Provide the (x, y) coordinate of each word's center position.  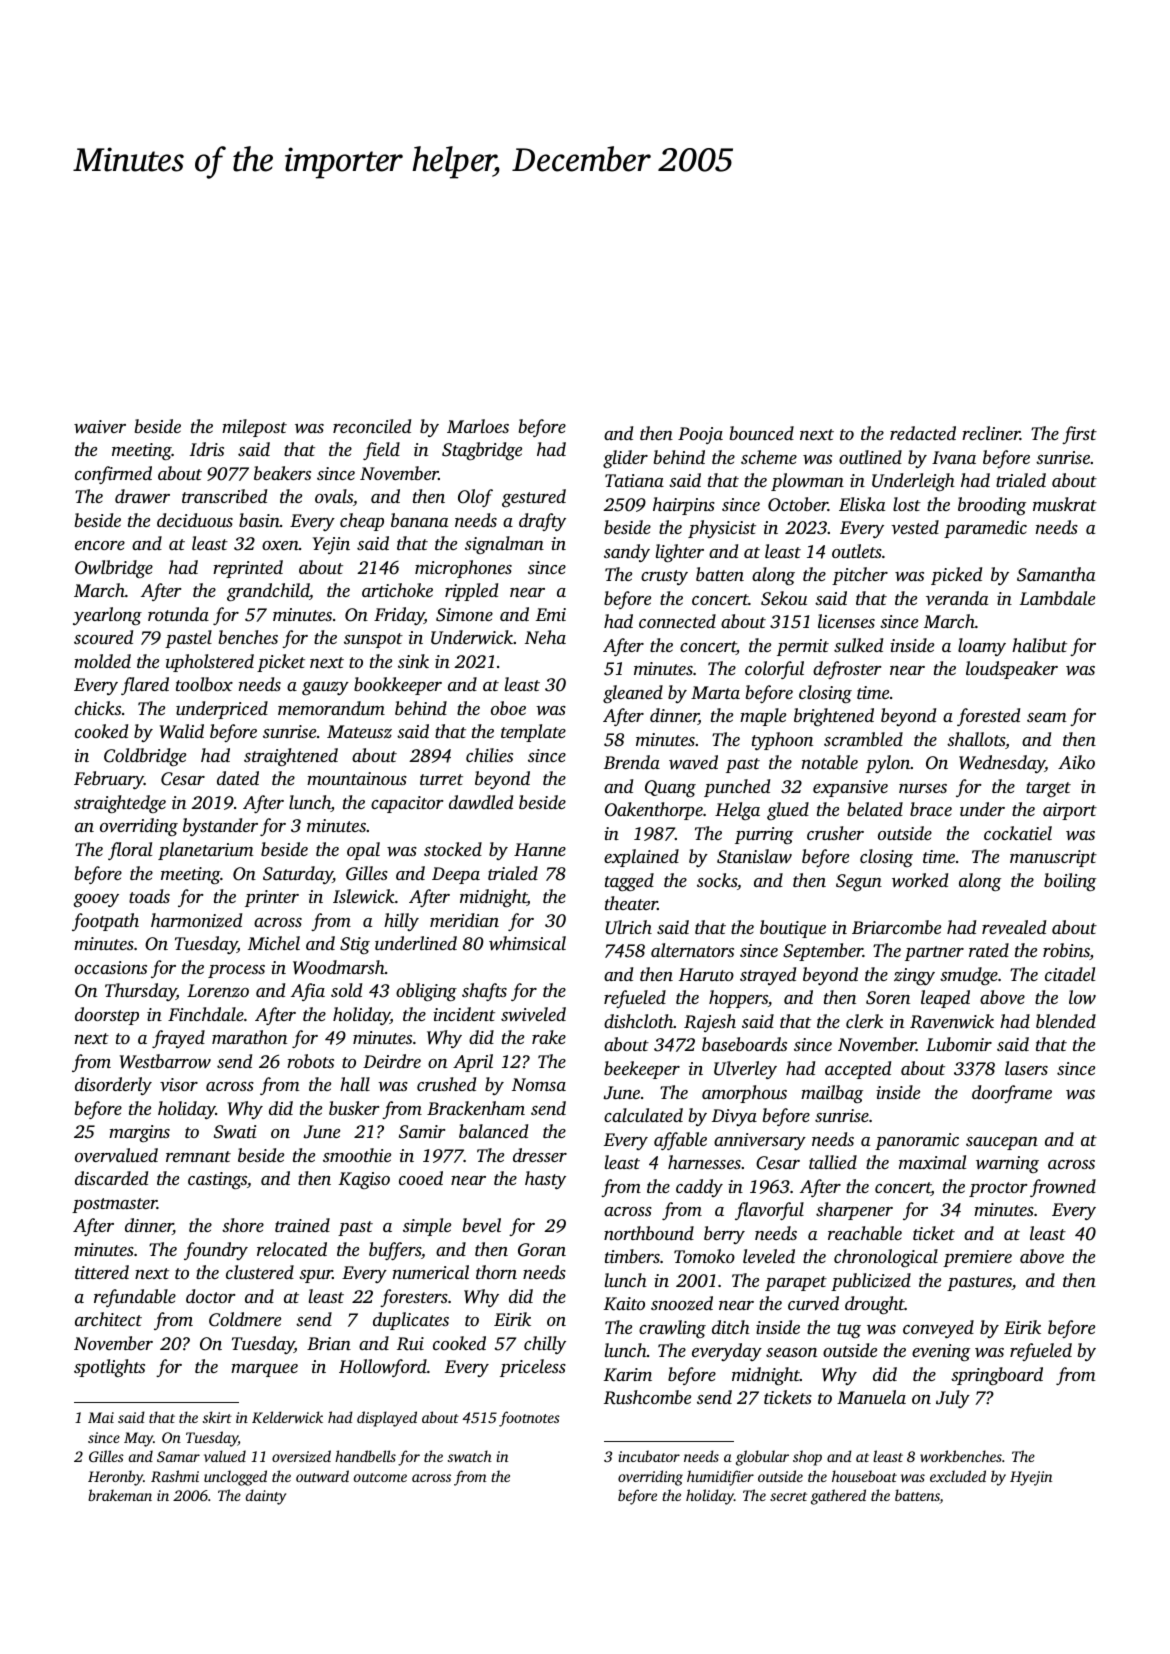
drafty (542, 522)
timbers (632, 1256)
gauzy (325, 688)
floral (130, 851)
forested (988, 717)
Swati (235, 1132)
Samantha (1056, 574)
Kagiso (364, 1180)
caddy (699, 1188)
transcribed (224, 496)
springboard (997, 1376)
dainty (266, 1497)
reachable (865, 1233)
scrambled (863, 739)
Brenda (632, 762)
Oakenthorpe (654, 811)
